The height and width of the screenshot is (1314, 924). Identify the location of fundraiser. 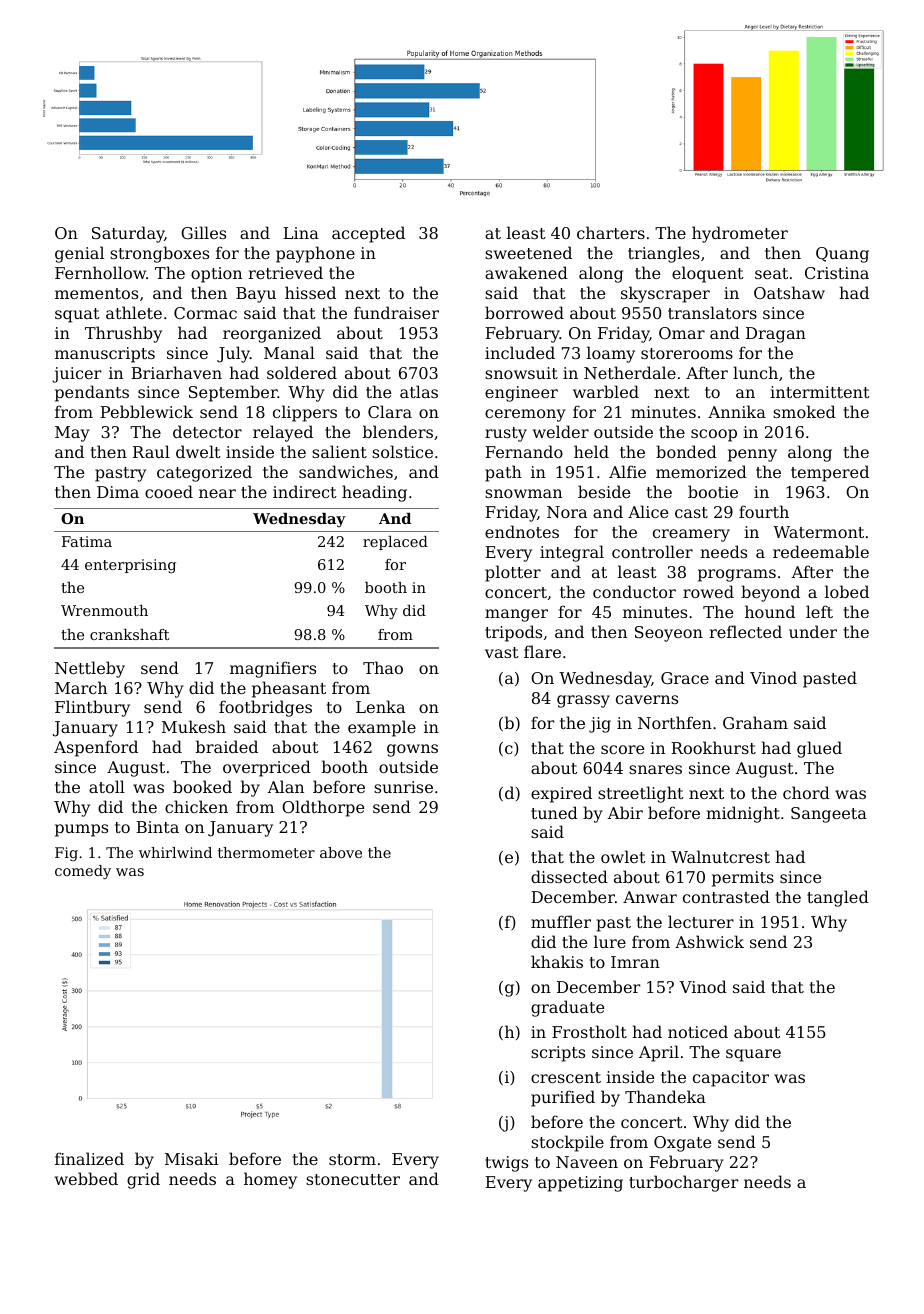
(396, 312).
